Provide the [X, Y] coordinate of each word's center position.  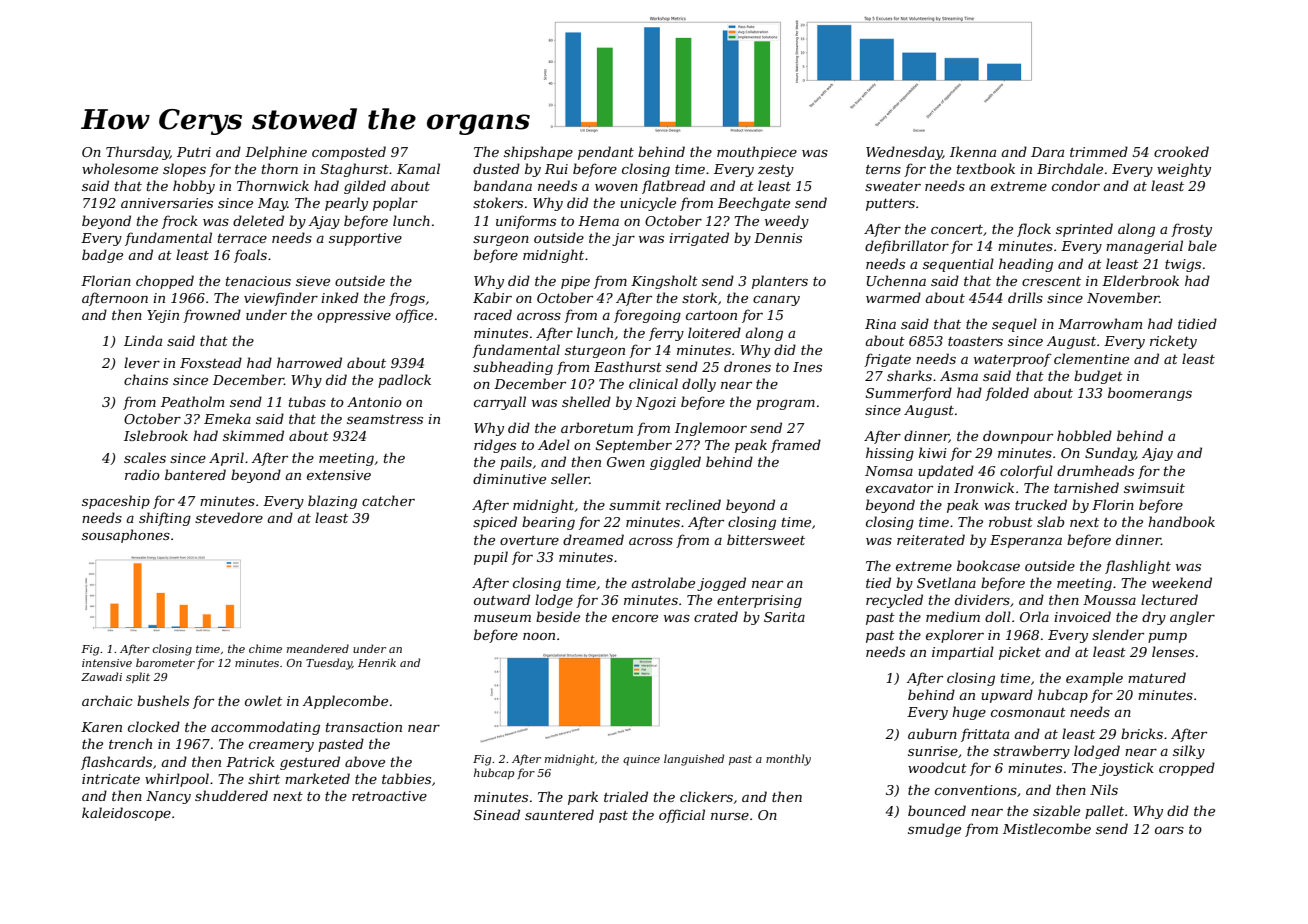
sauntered [559, 814]
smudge [934, 830]
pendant [606, 153]
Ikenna [973, 151]
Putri [194, 152]
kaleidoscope [126, 814]
